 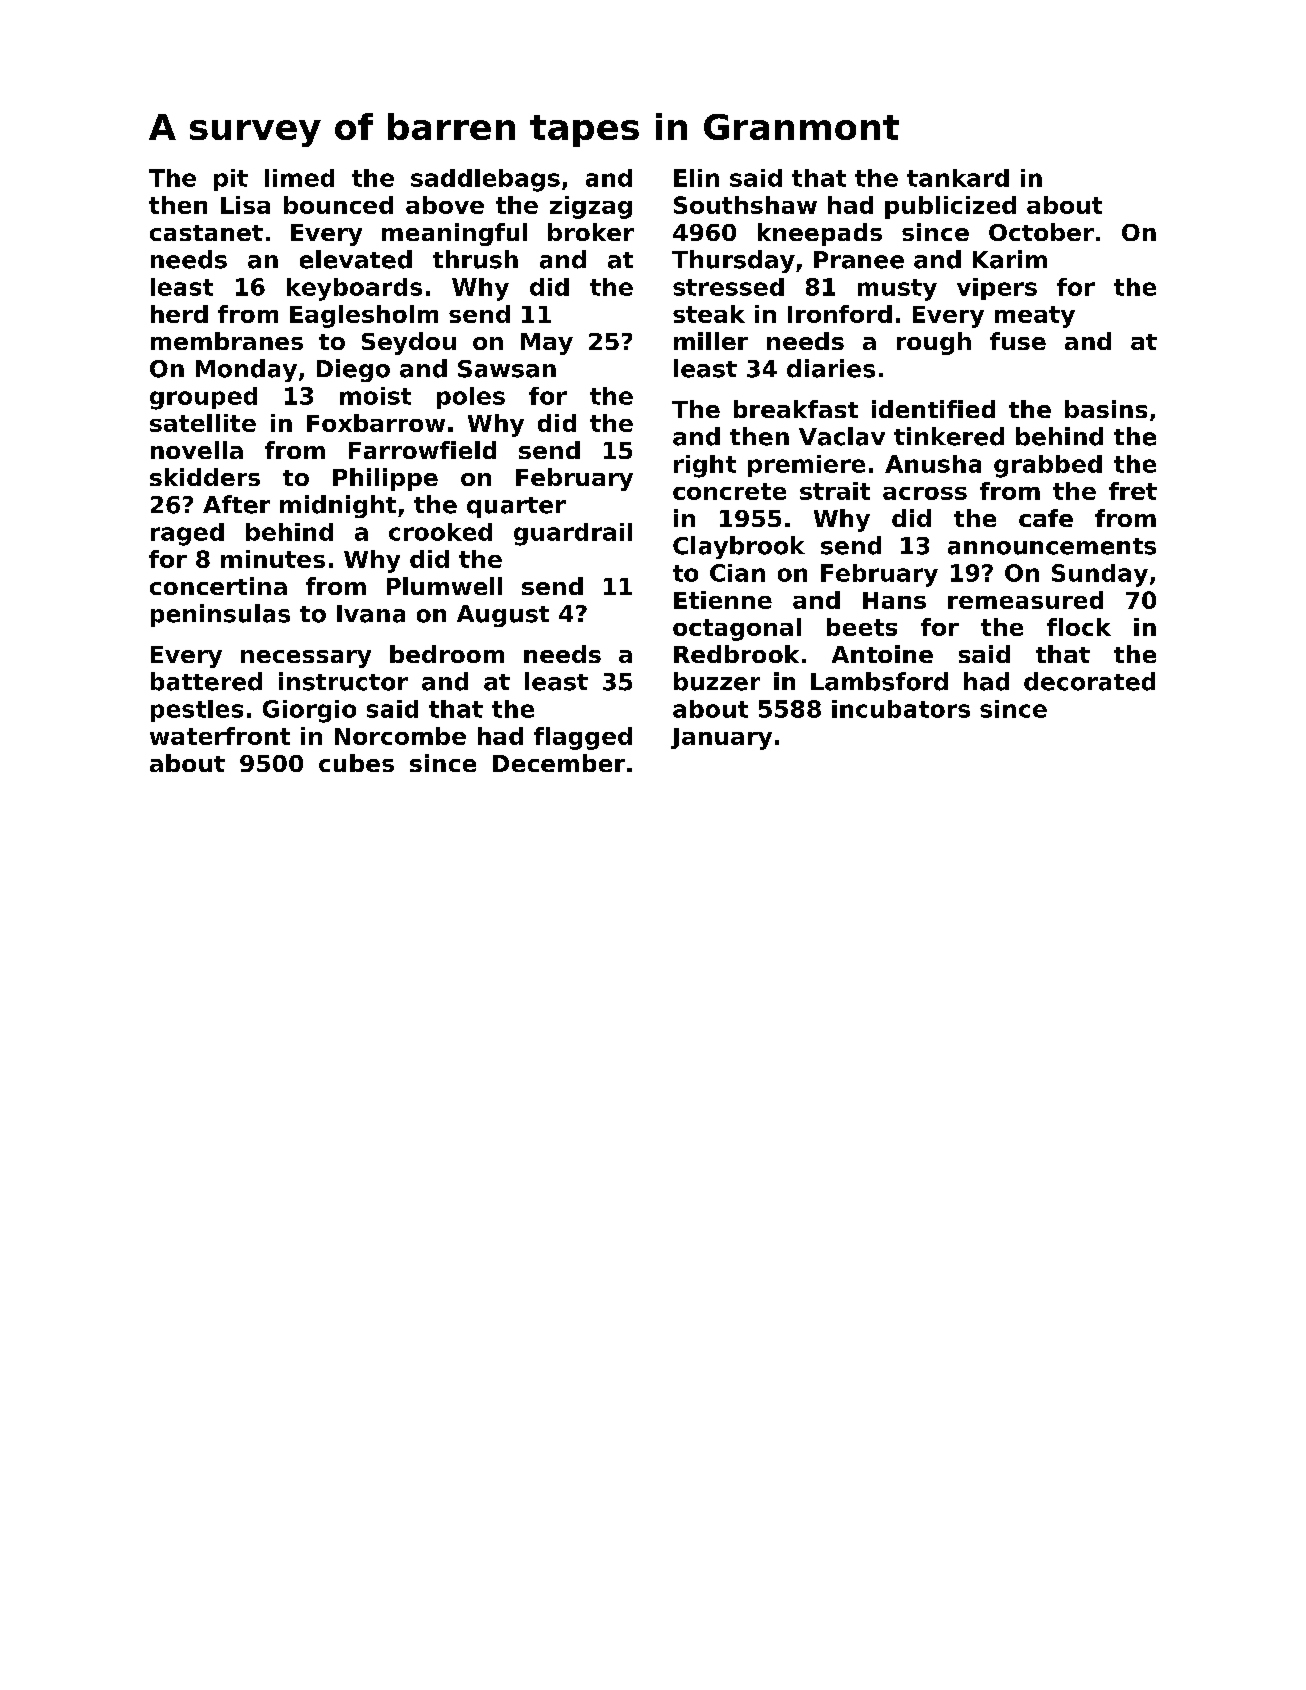 What do you see at coordinates (231, 180) in the page?
I see `pit` at bounding box center [231, 180].
